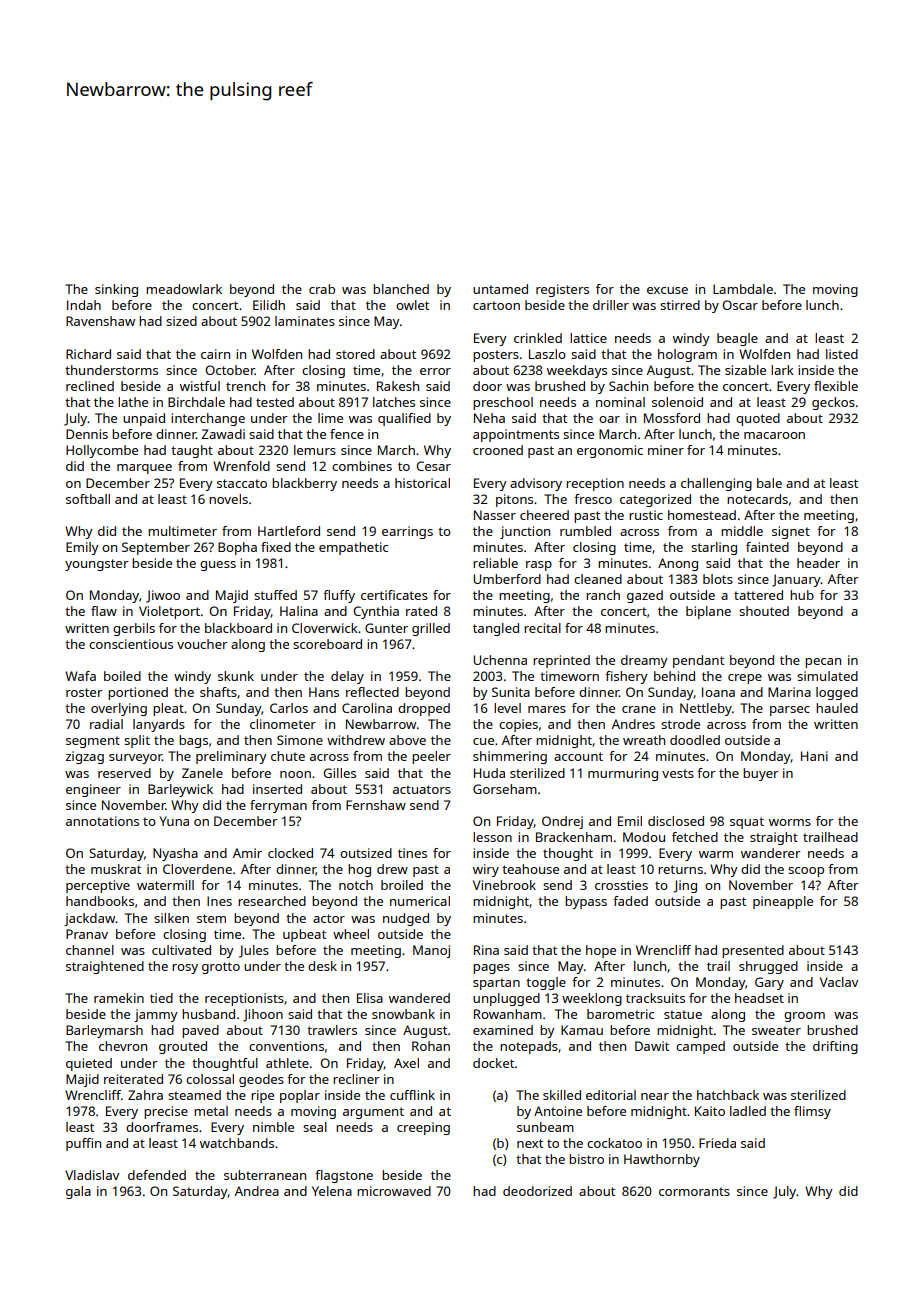 The width and height of the screenshot is (924, 1308). Describe the element at coordinates (537, 1191) in the screenshot. I see `deodorized` at that location.
